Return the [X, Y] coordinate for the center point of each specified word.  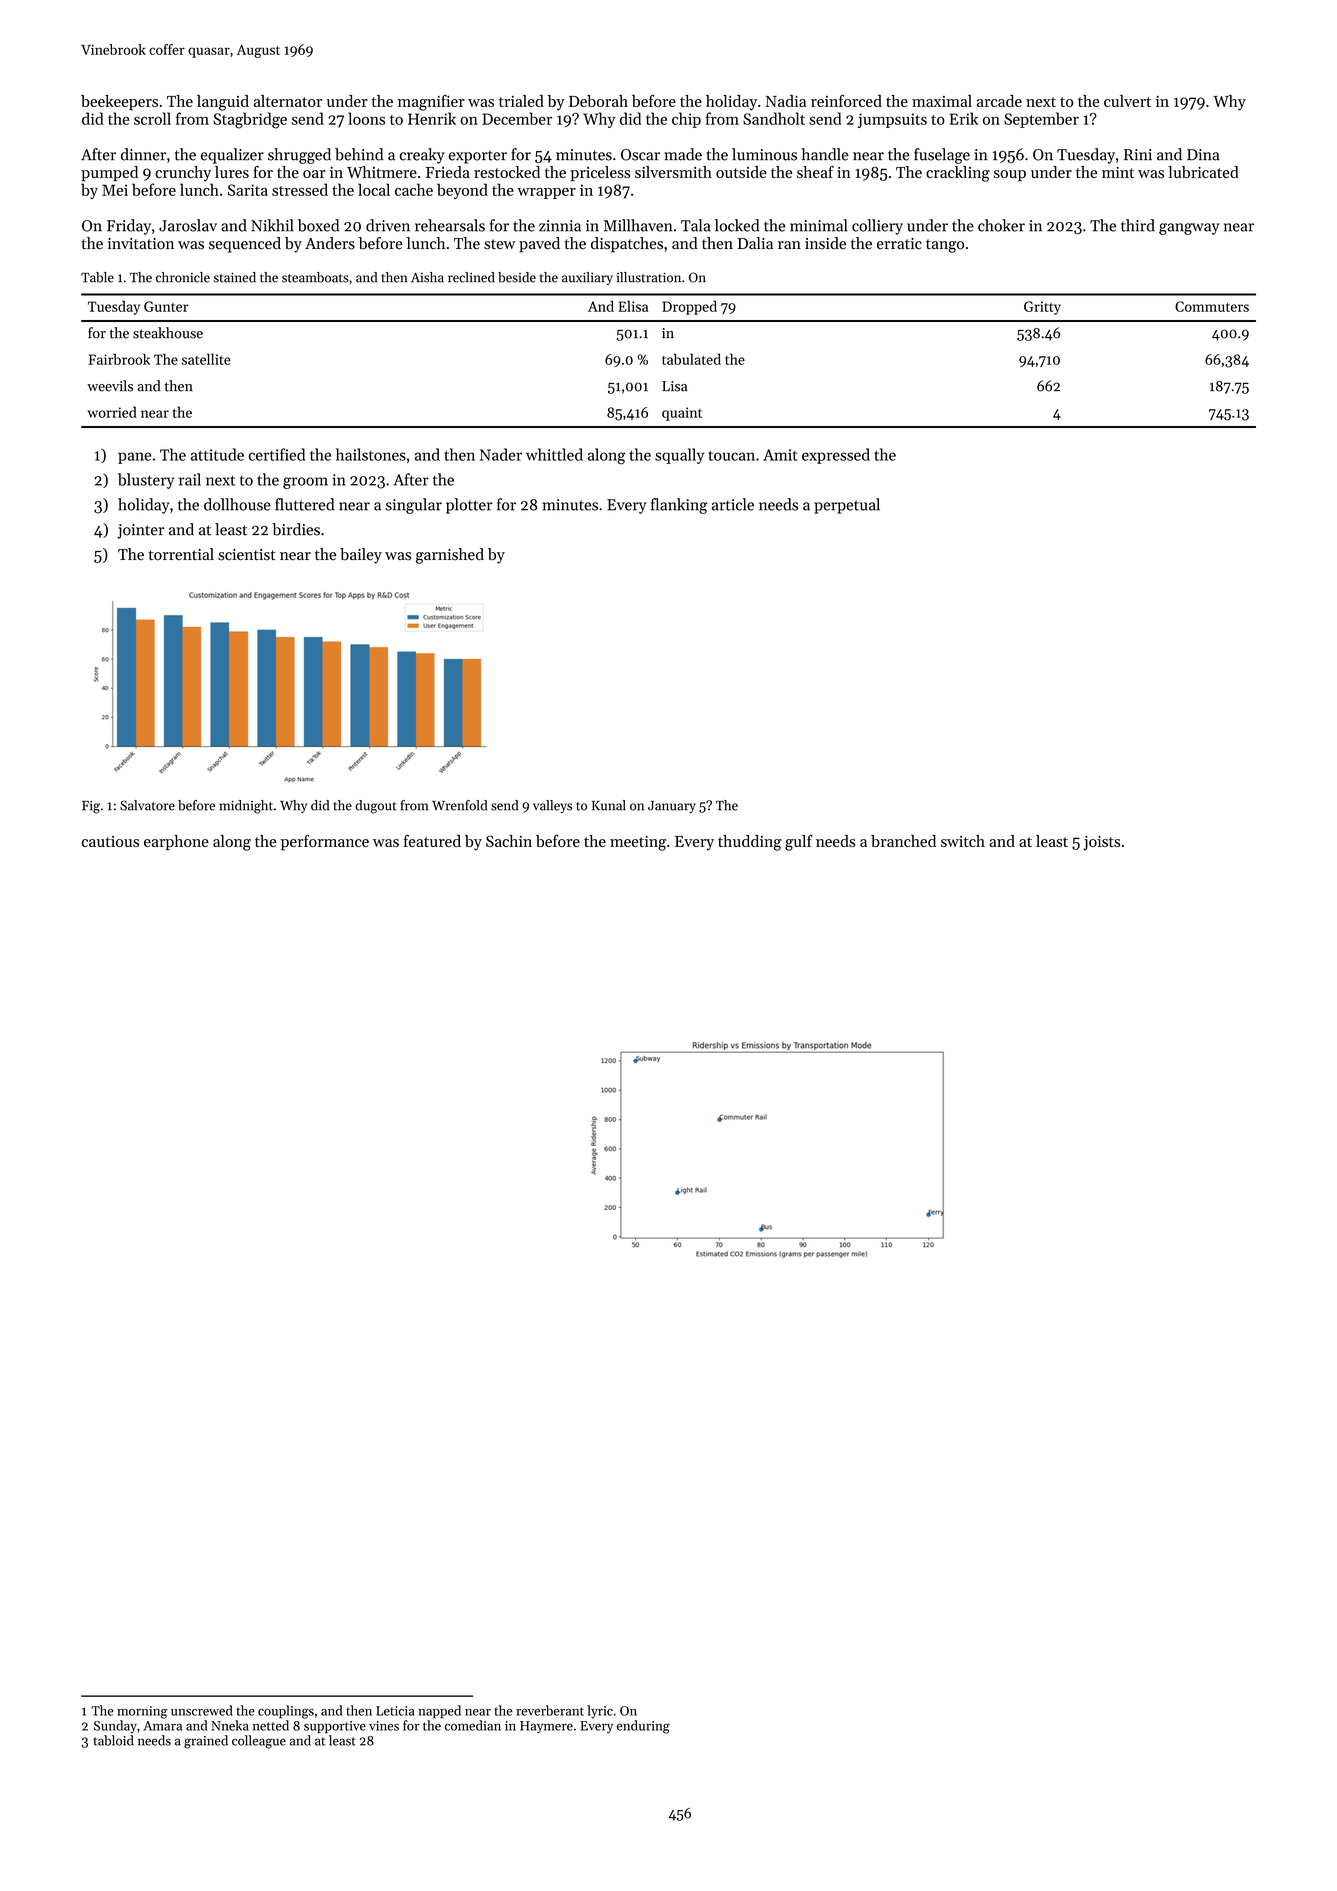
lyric [600, 1712]
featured [432, 841]
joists [1102, 843]
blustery [146, 481]
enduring [643, 1727]
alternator [288, 101]
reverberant [550, 1710]
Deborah [598, 101]
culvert [1127, 101]
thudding [750, 843]
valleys [552, 806]
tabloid [113, 1740]
